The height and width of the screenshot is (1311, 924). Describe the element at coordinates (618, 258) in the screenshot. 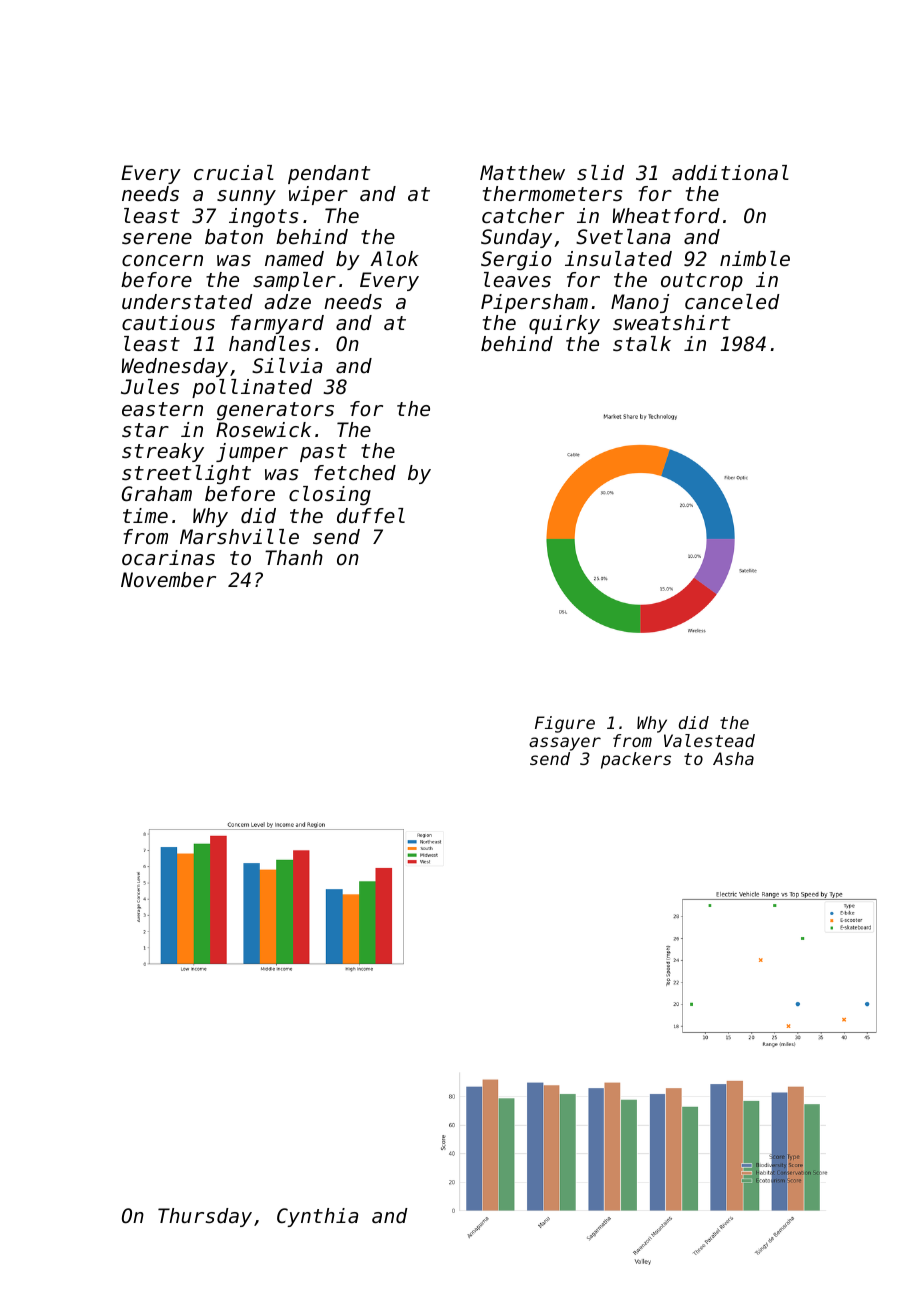

I see `insulated` at that location.
